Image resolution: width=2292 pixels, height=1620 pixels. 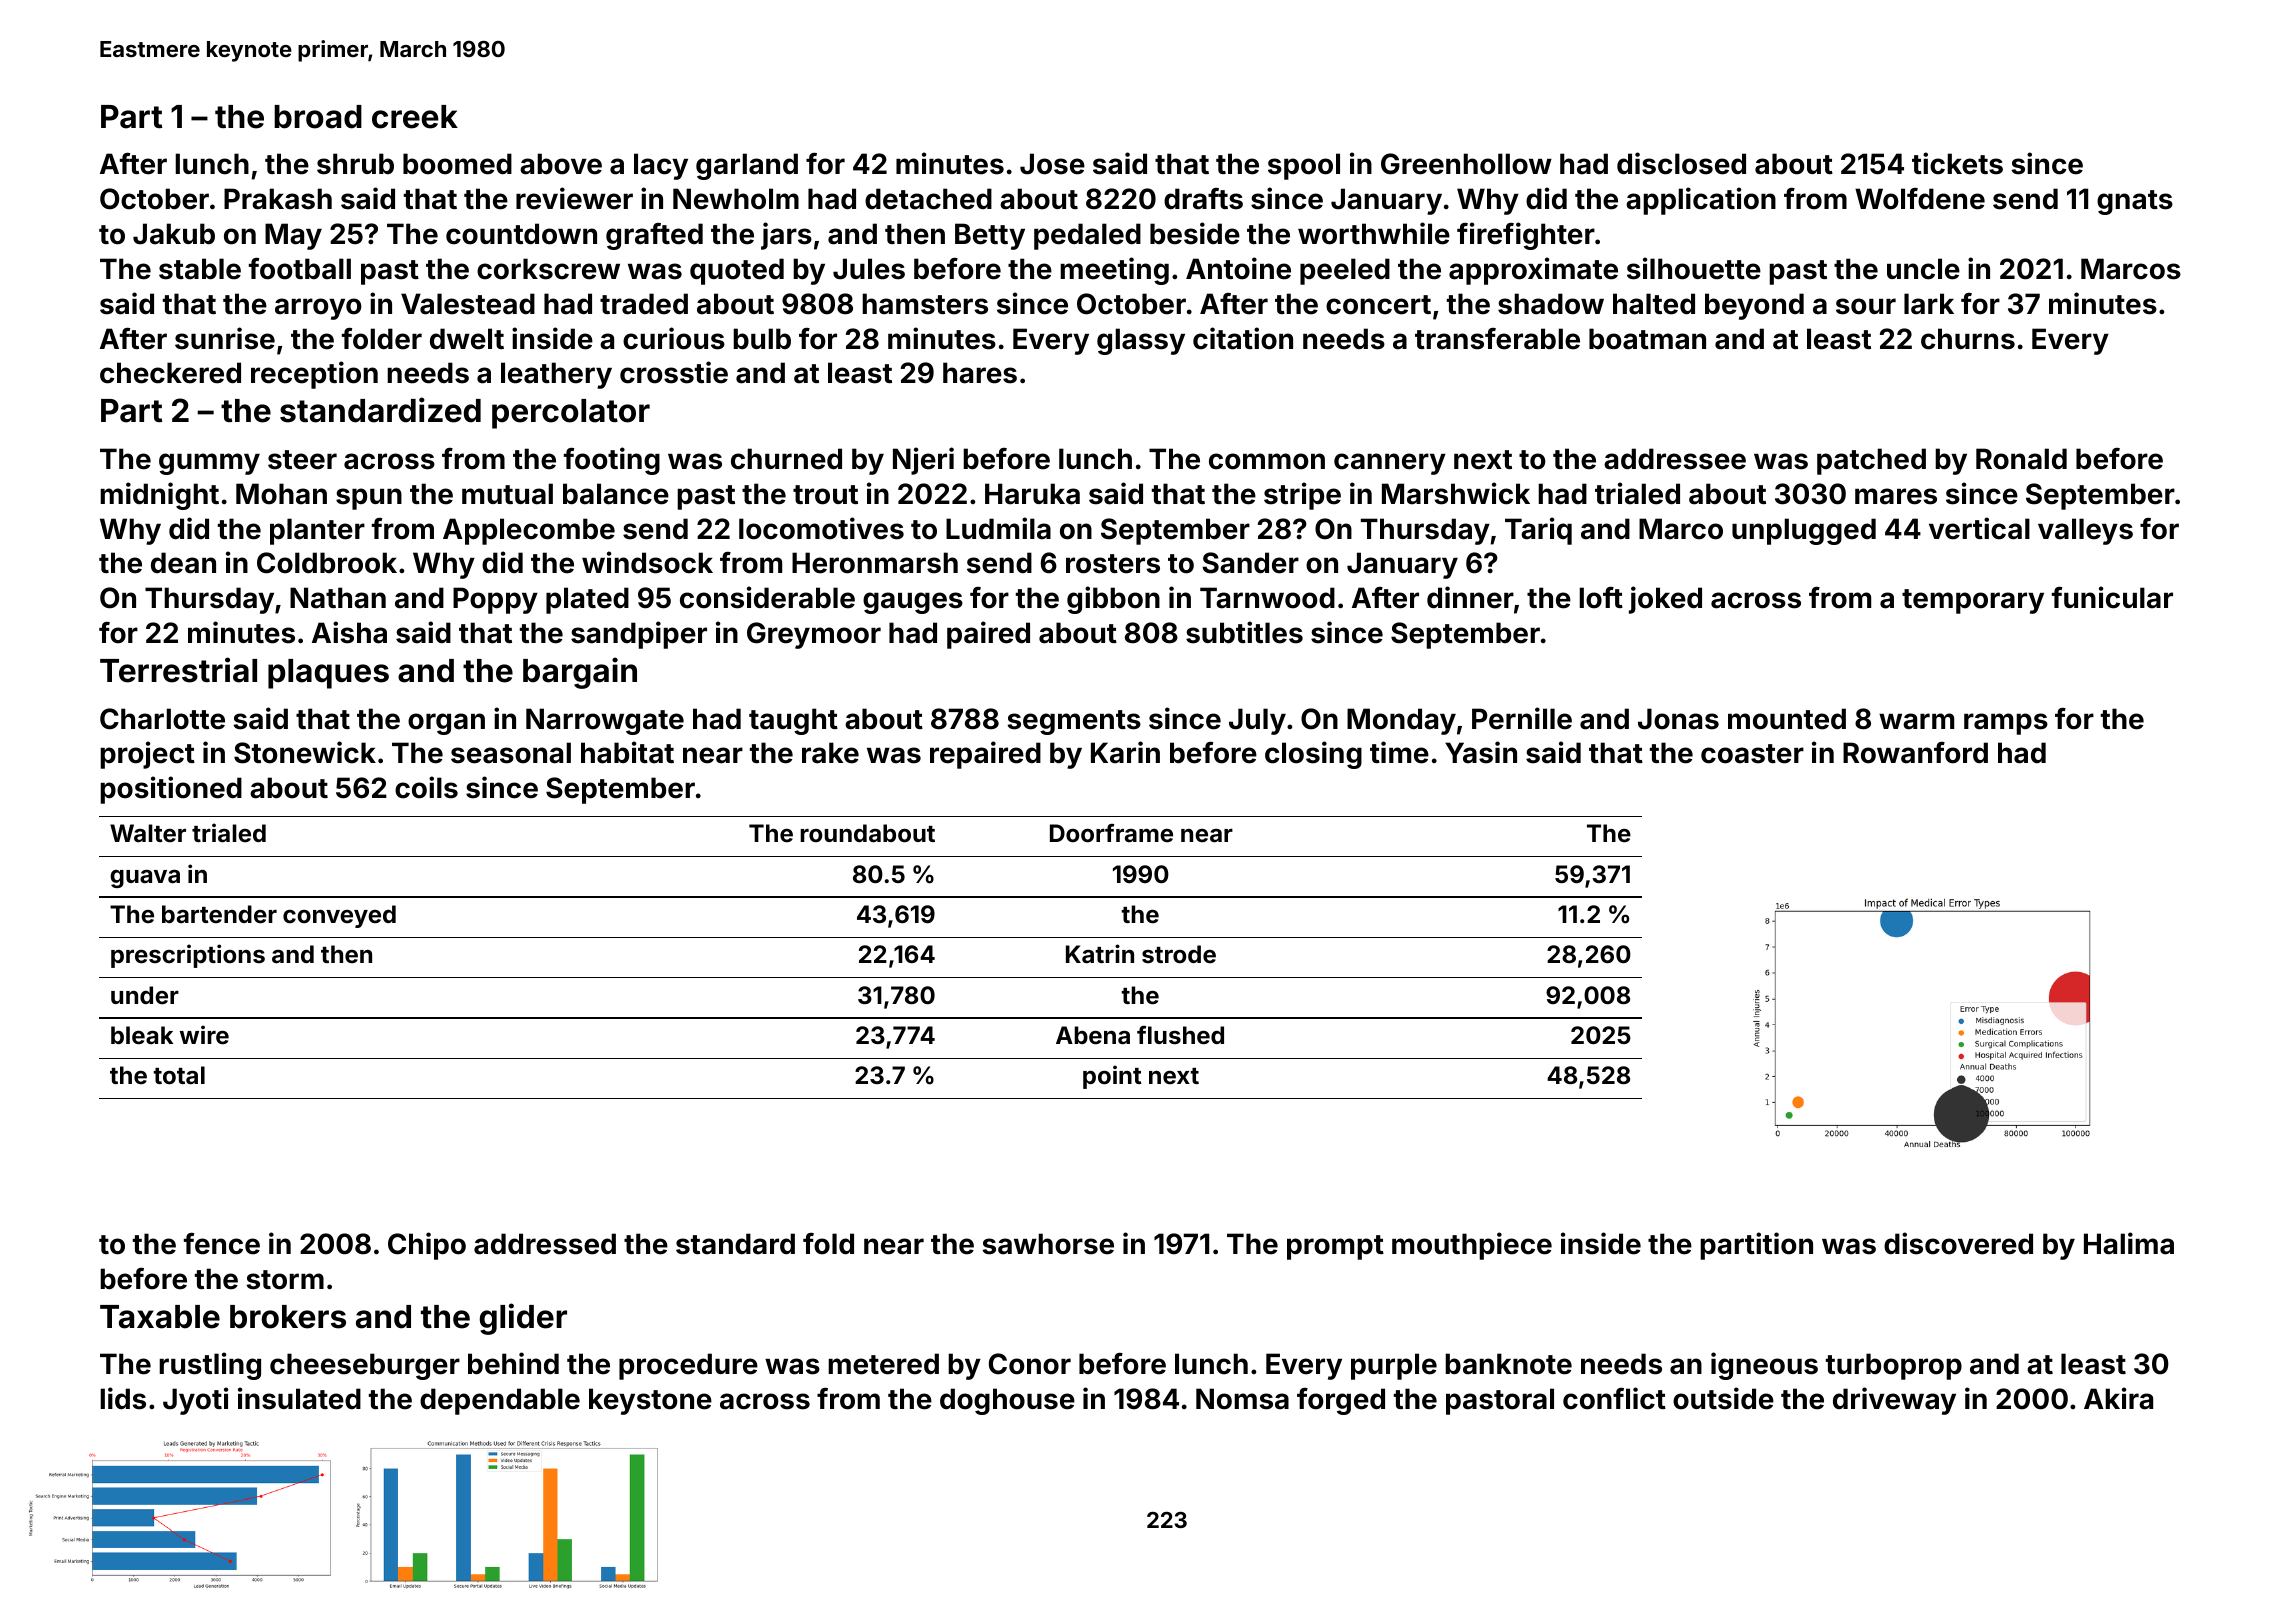 What do you see at coordinates (123, 1398) in the image?
I see `lids` at bounding box center [123, 1398].
